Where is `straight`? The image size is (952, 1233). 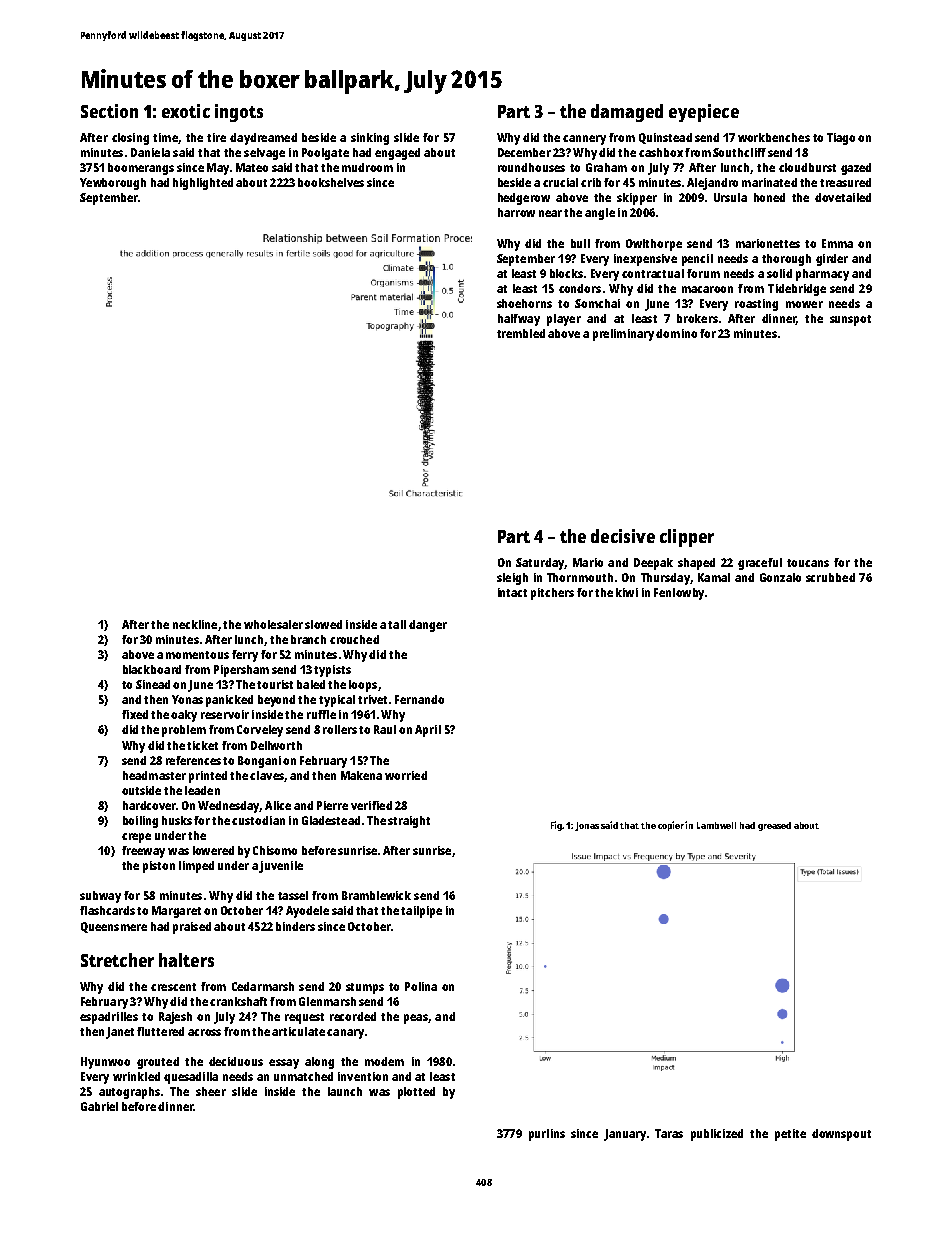
straight is located at coordinates (409, 822).
